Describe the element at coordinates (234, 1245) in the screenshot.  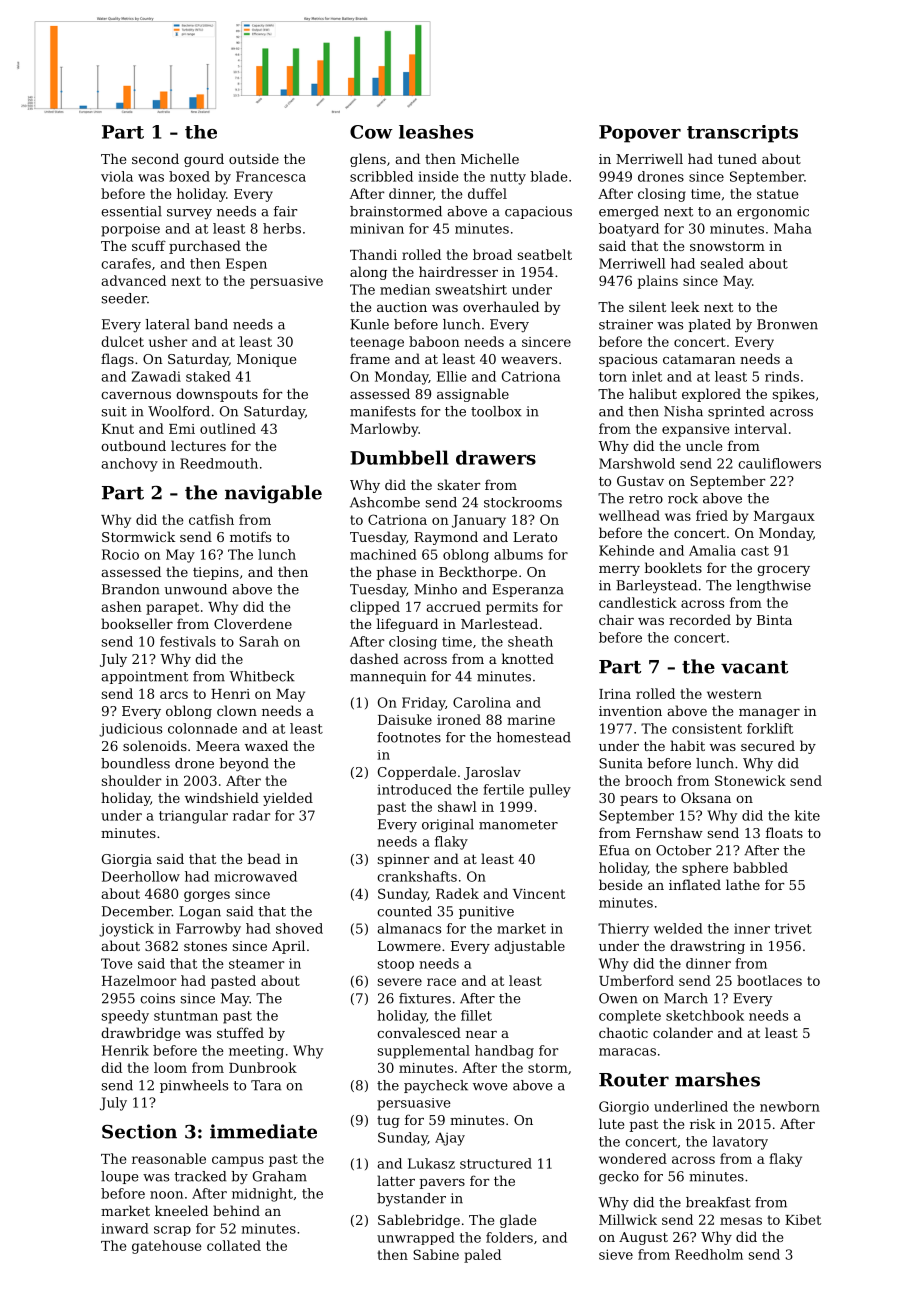
I see `collated` at that location.
